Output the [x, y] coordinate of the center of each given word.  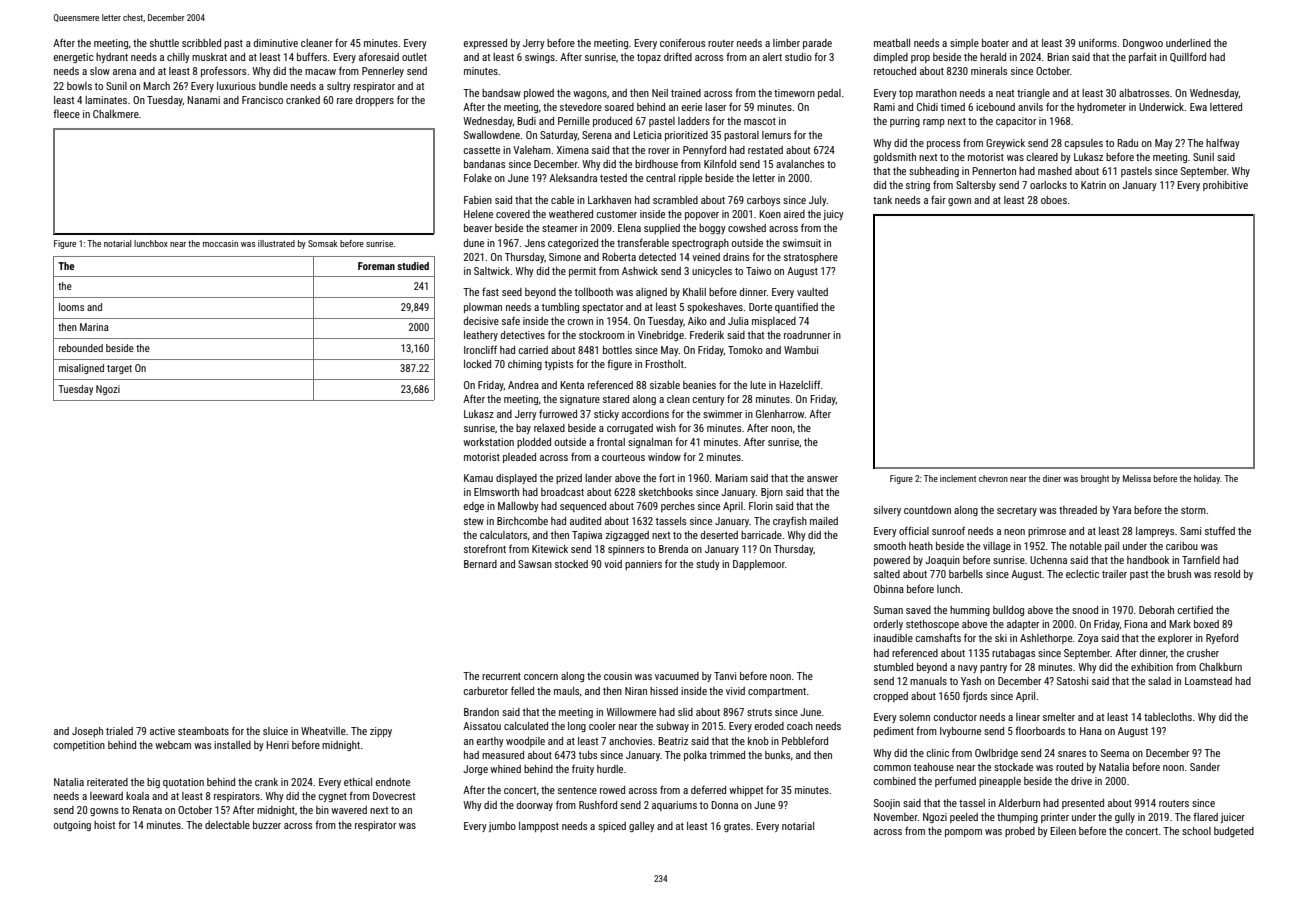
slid [685, 712]
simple [964, 44]
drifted [678, 56]
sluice [275, 731]
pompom [963, 833]
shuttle [164, 43]
